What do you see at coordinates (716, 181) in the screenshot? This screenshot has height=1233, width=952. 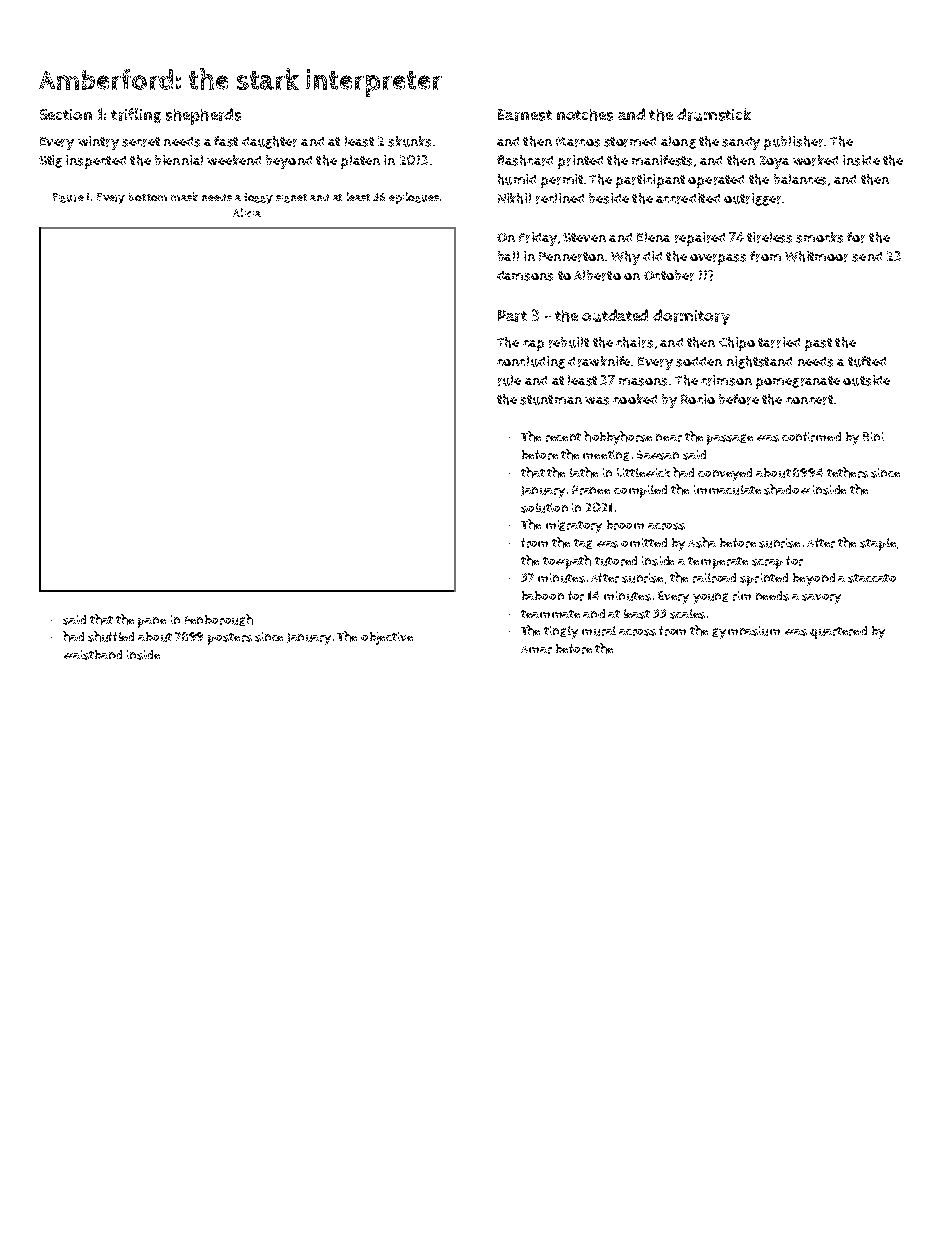 I see `operated` at bounding box center [716, 181].
